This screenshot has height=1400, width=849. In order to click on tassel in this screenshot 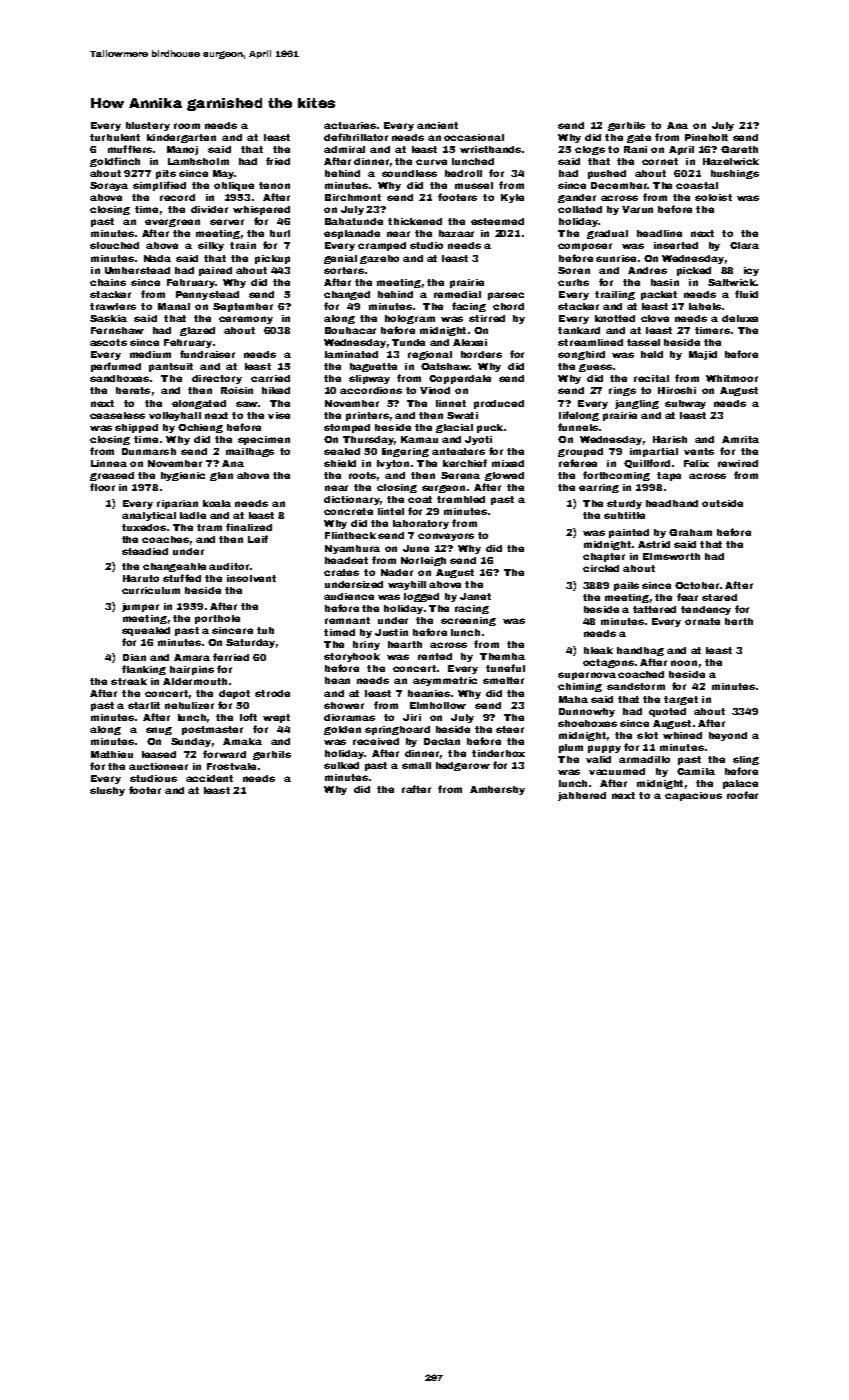, I will do `click(643, 342)`.
